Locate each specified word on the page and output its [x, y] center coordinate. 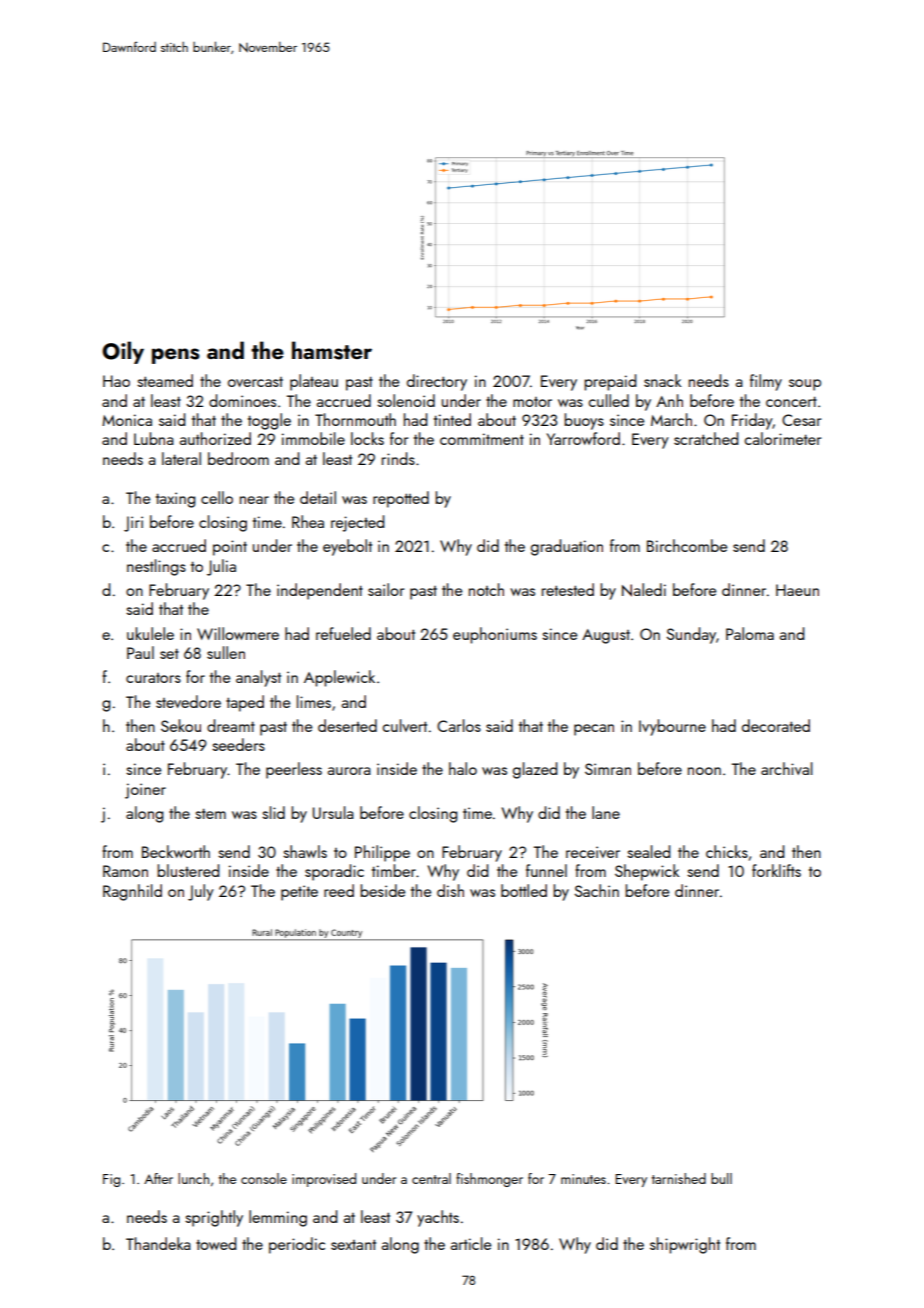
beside [382, 890]
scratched [706, 438]
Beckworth [176, 851]
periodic [297, 1245]
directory [437, 382]
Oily [123, 352]
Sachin [597, 890]
